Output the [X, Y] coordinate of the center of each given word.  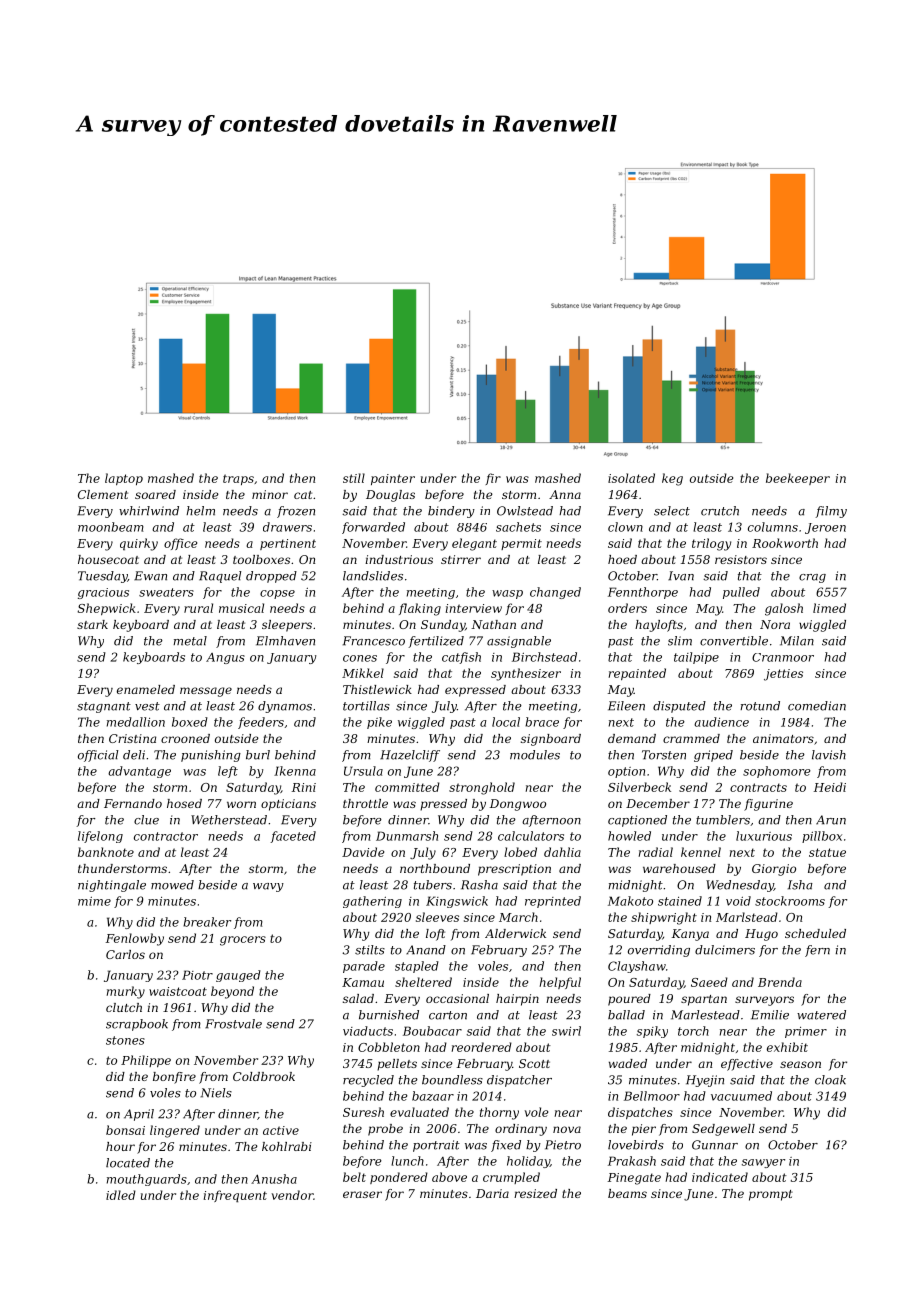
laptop [124, 479]
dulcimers [725, 950]
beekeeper [798, 479]
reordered [481, 1047]
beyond [232, 992]
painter [393, 479]
